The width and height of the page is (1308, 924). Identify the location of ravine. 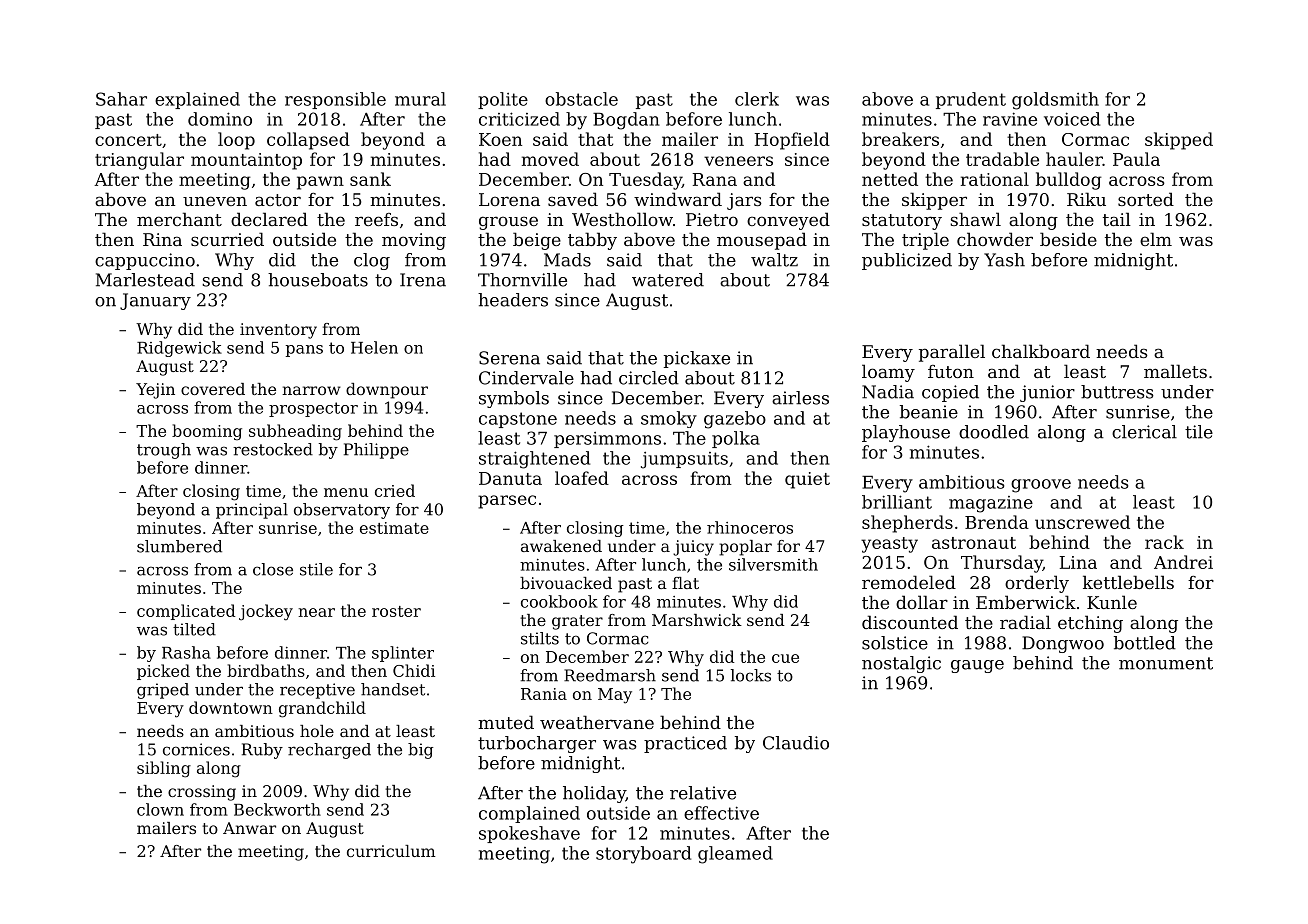
(1010, 119).
